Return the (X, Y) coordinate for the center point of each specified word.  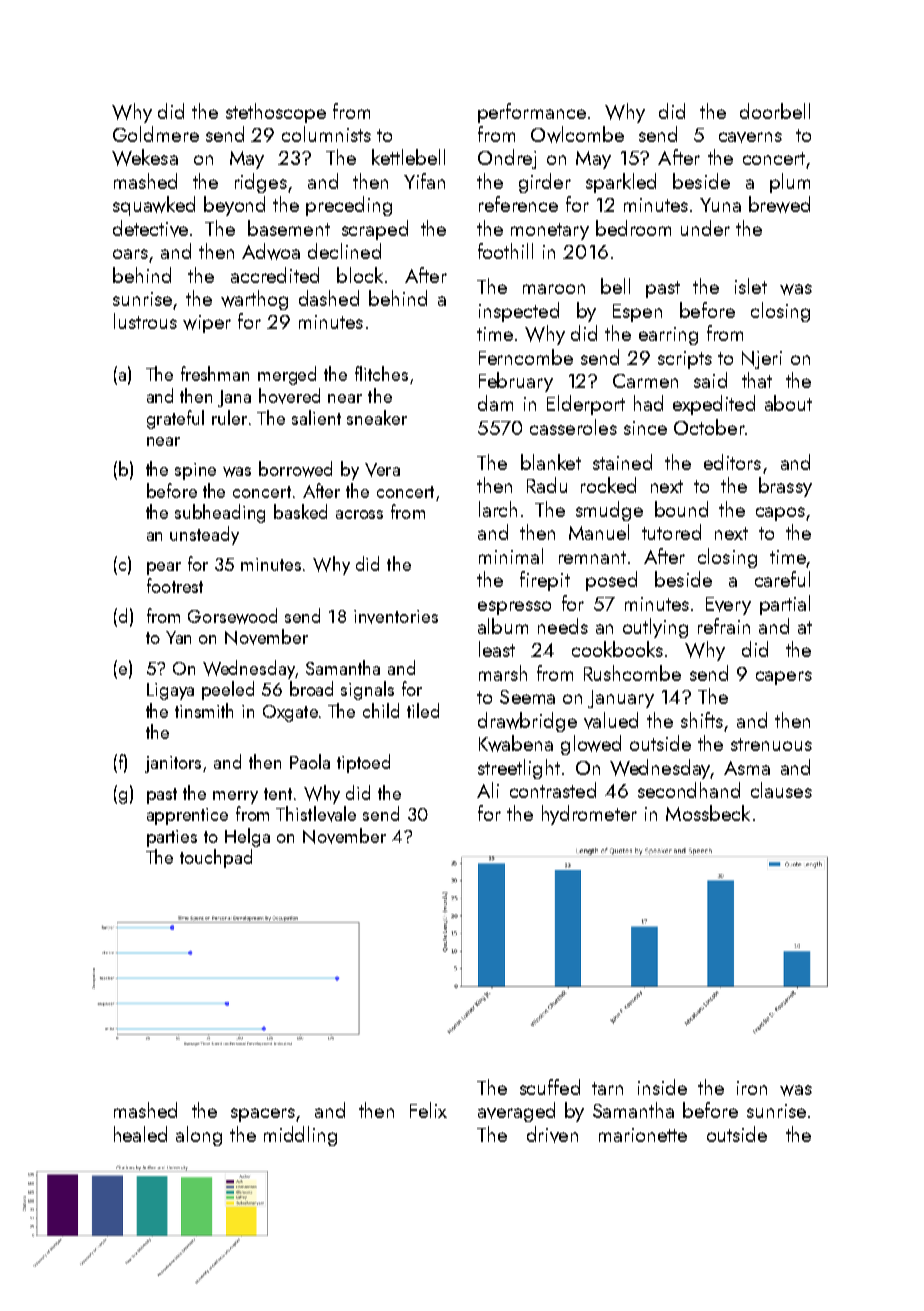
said (710, 380)
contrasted (553, 790)
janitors (173, 764)
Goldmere (156, 134)
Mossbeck (708, 813)
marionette (643, 1135)
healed (140, 1134)
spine (195, 471)
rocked (608, 485)
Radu (547, 485)
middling (300, 1136)
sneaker (377, 417)
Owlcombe (577, 134)
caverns (750, 137)
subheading (220, 513)
